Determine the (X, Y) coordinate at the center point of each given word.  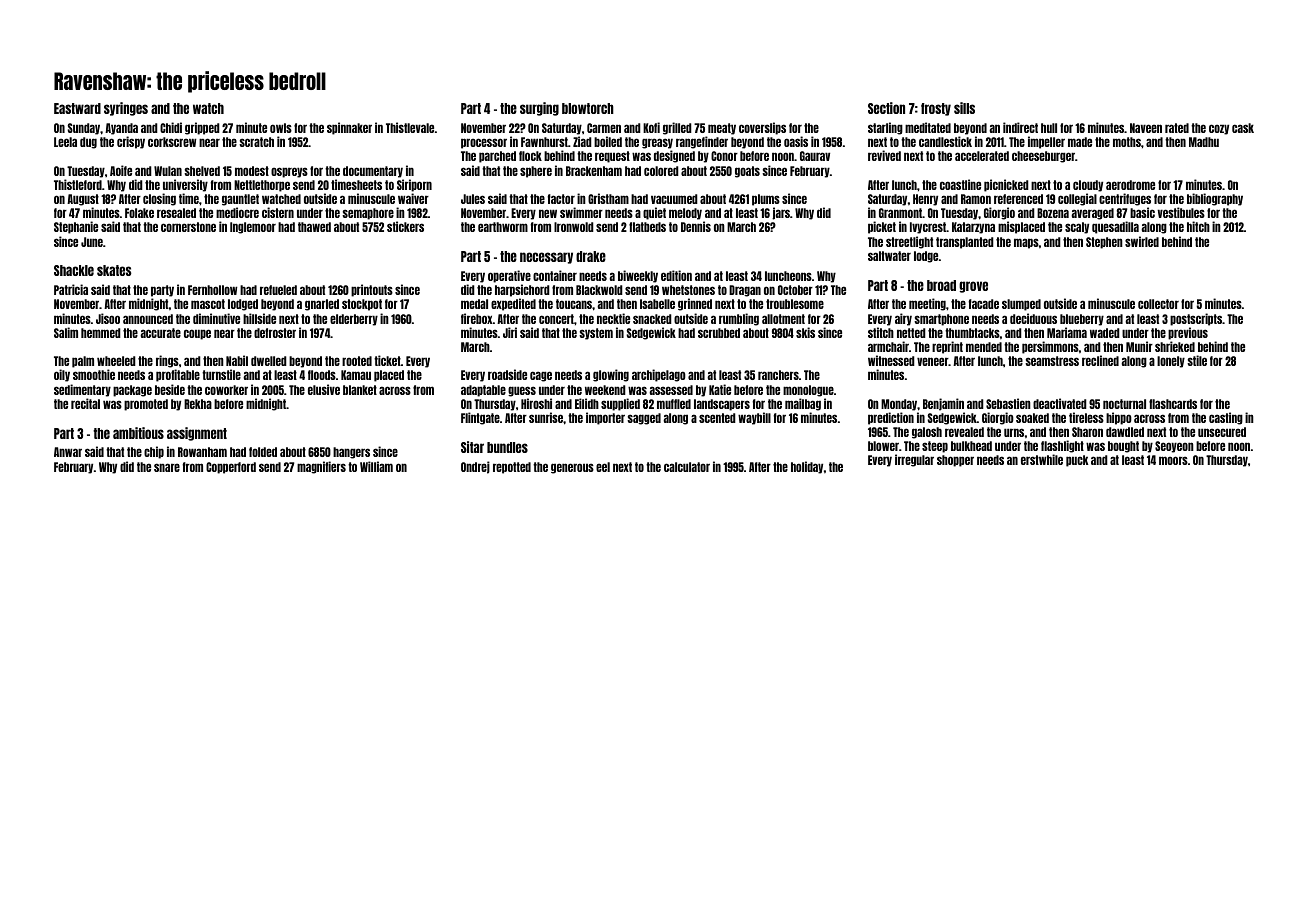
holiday (807, 467)
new (548, 213)
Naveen (1146, 128)
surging (539, 109)
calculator (687, 467)
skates (114, 270)
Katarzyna (973, 228)
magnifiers (321, 467)
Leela (65, 142)
